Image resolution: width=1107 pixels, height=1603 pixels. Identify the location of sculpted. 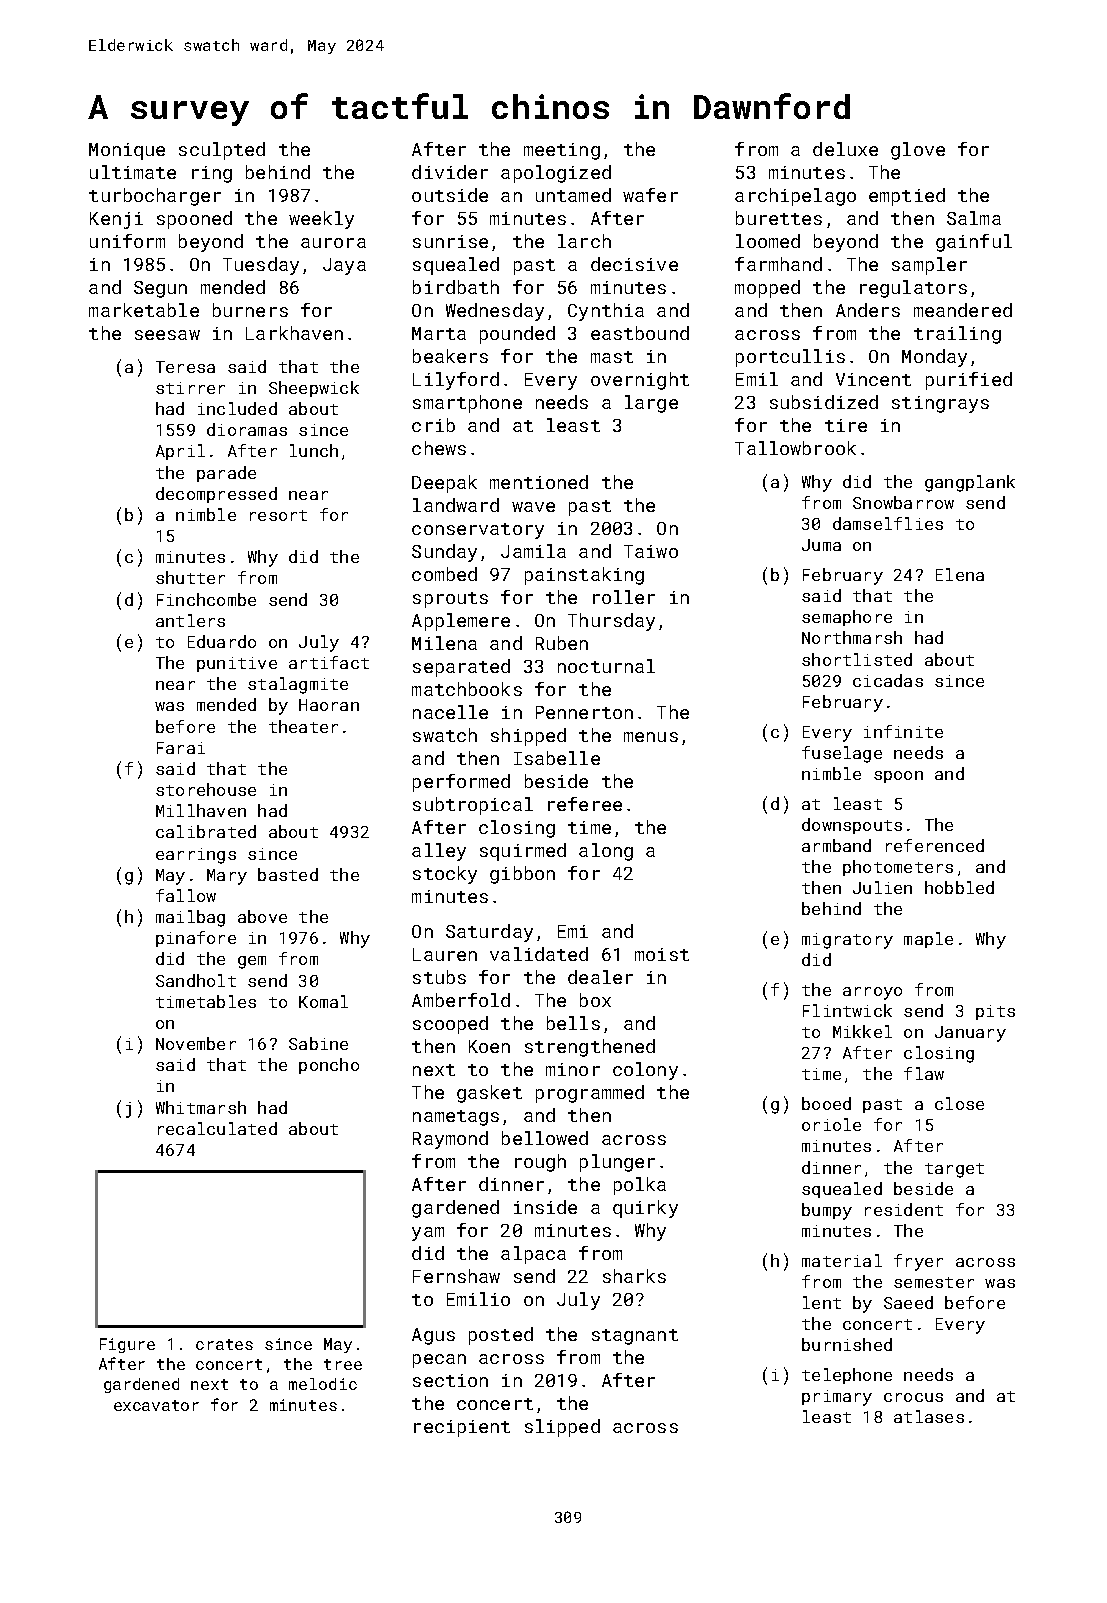
(222, 151).
